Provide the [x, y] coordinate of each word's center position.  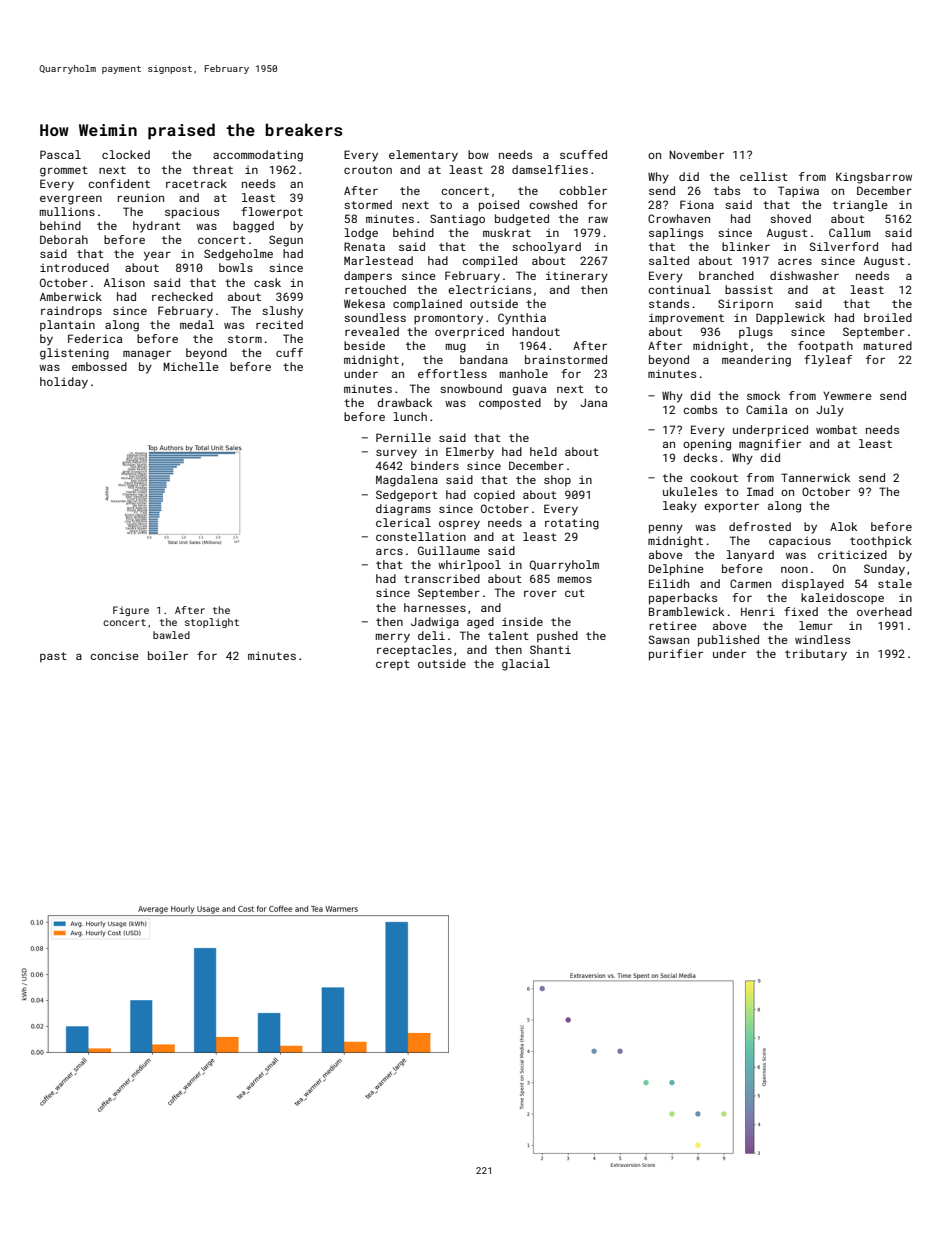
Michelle [191, 366]
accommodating [258, 156]
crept [393, 665]
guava [529, 391]
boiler [168, 655]
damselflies [550, 169]
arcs [389, 551]
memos [575, 580]
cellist [764, 176]
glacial [526, 665]
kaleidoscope [842, 599]
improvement [686, 319]
